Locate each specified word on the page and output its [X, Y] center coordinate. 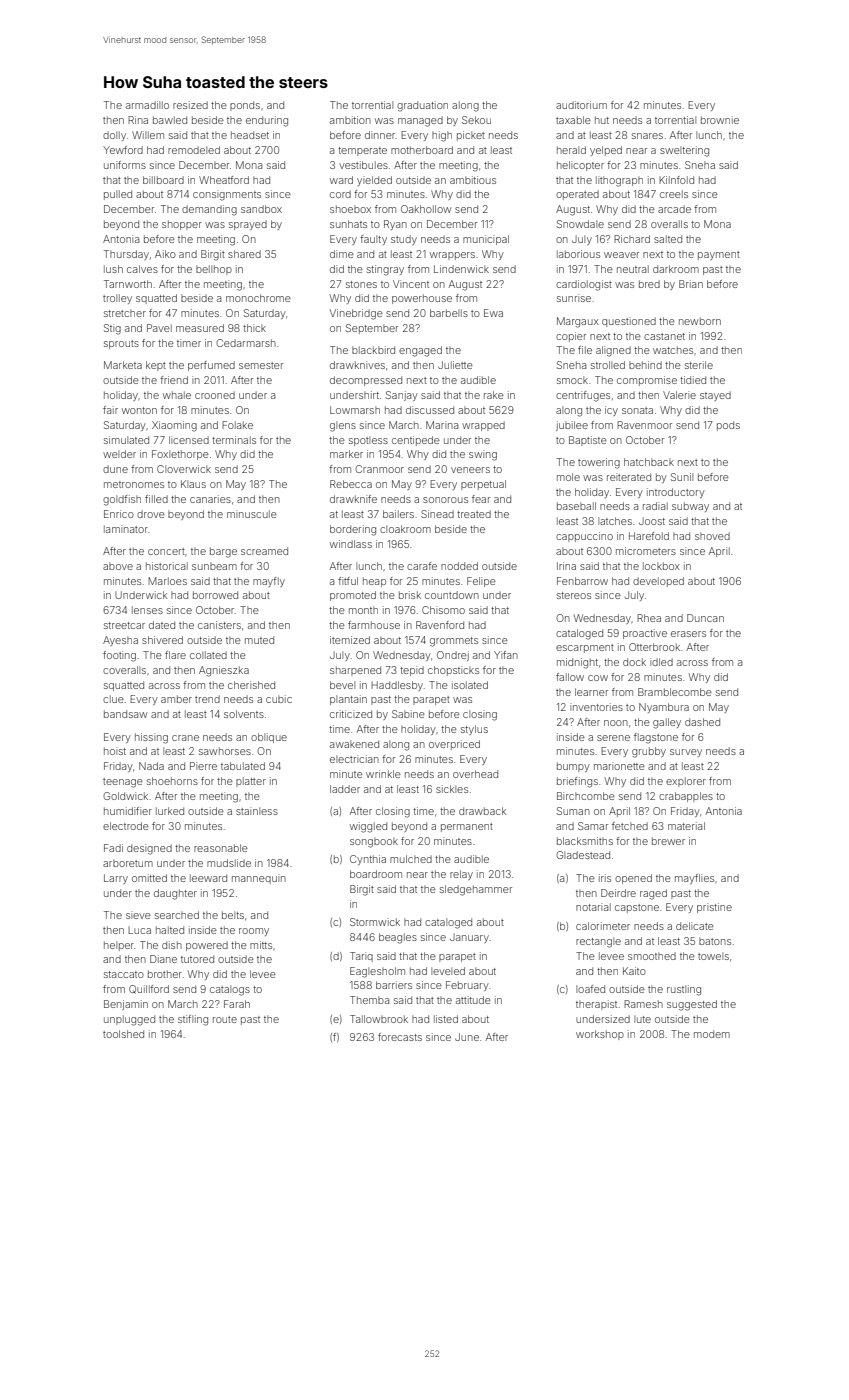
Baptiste [588, 441]
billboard [163, 180]
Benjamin [126, 1005]
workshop [600, 1035]
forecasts [400, 1037]
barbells [449, 313]
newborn [700, 321]
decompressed [366, 381]
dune [115, 469]
